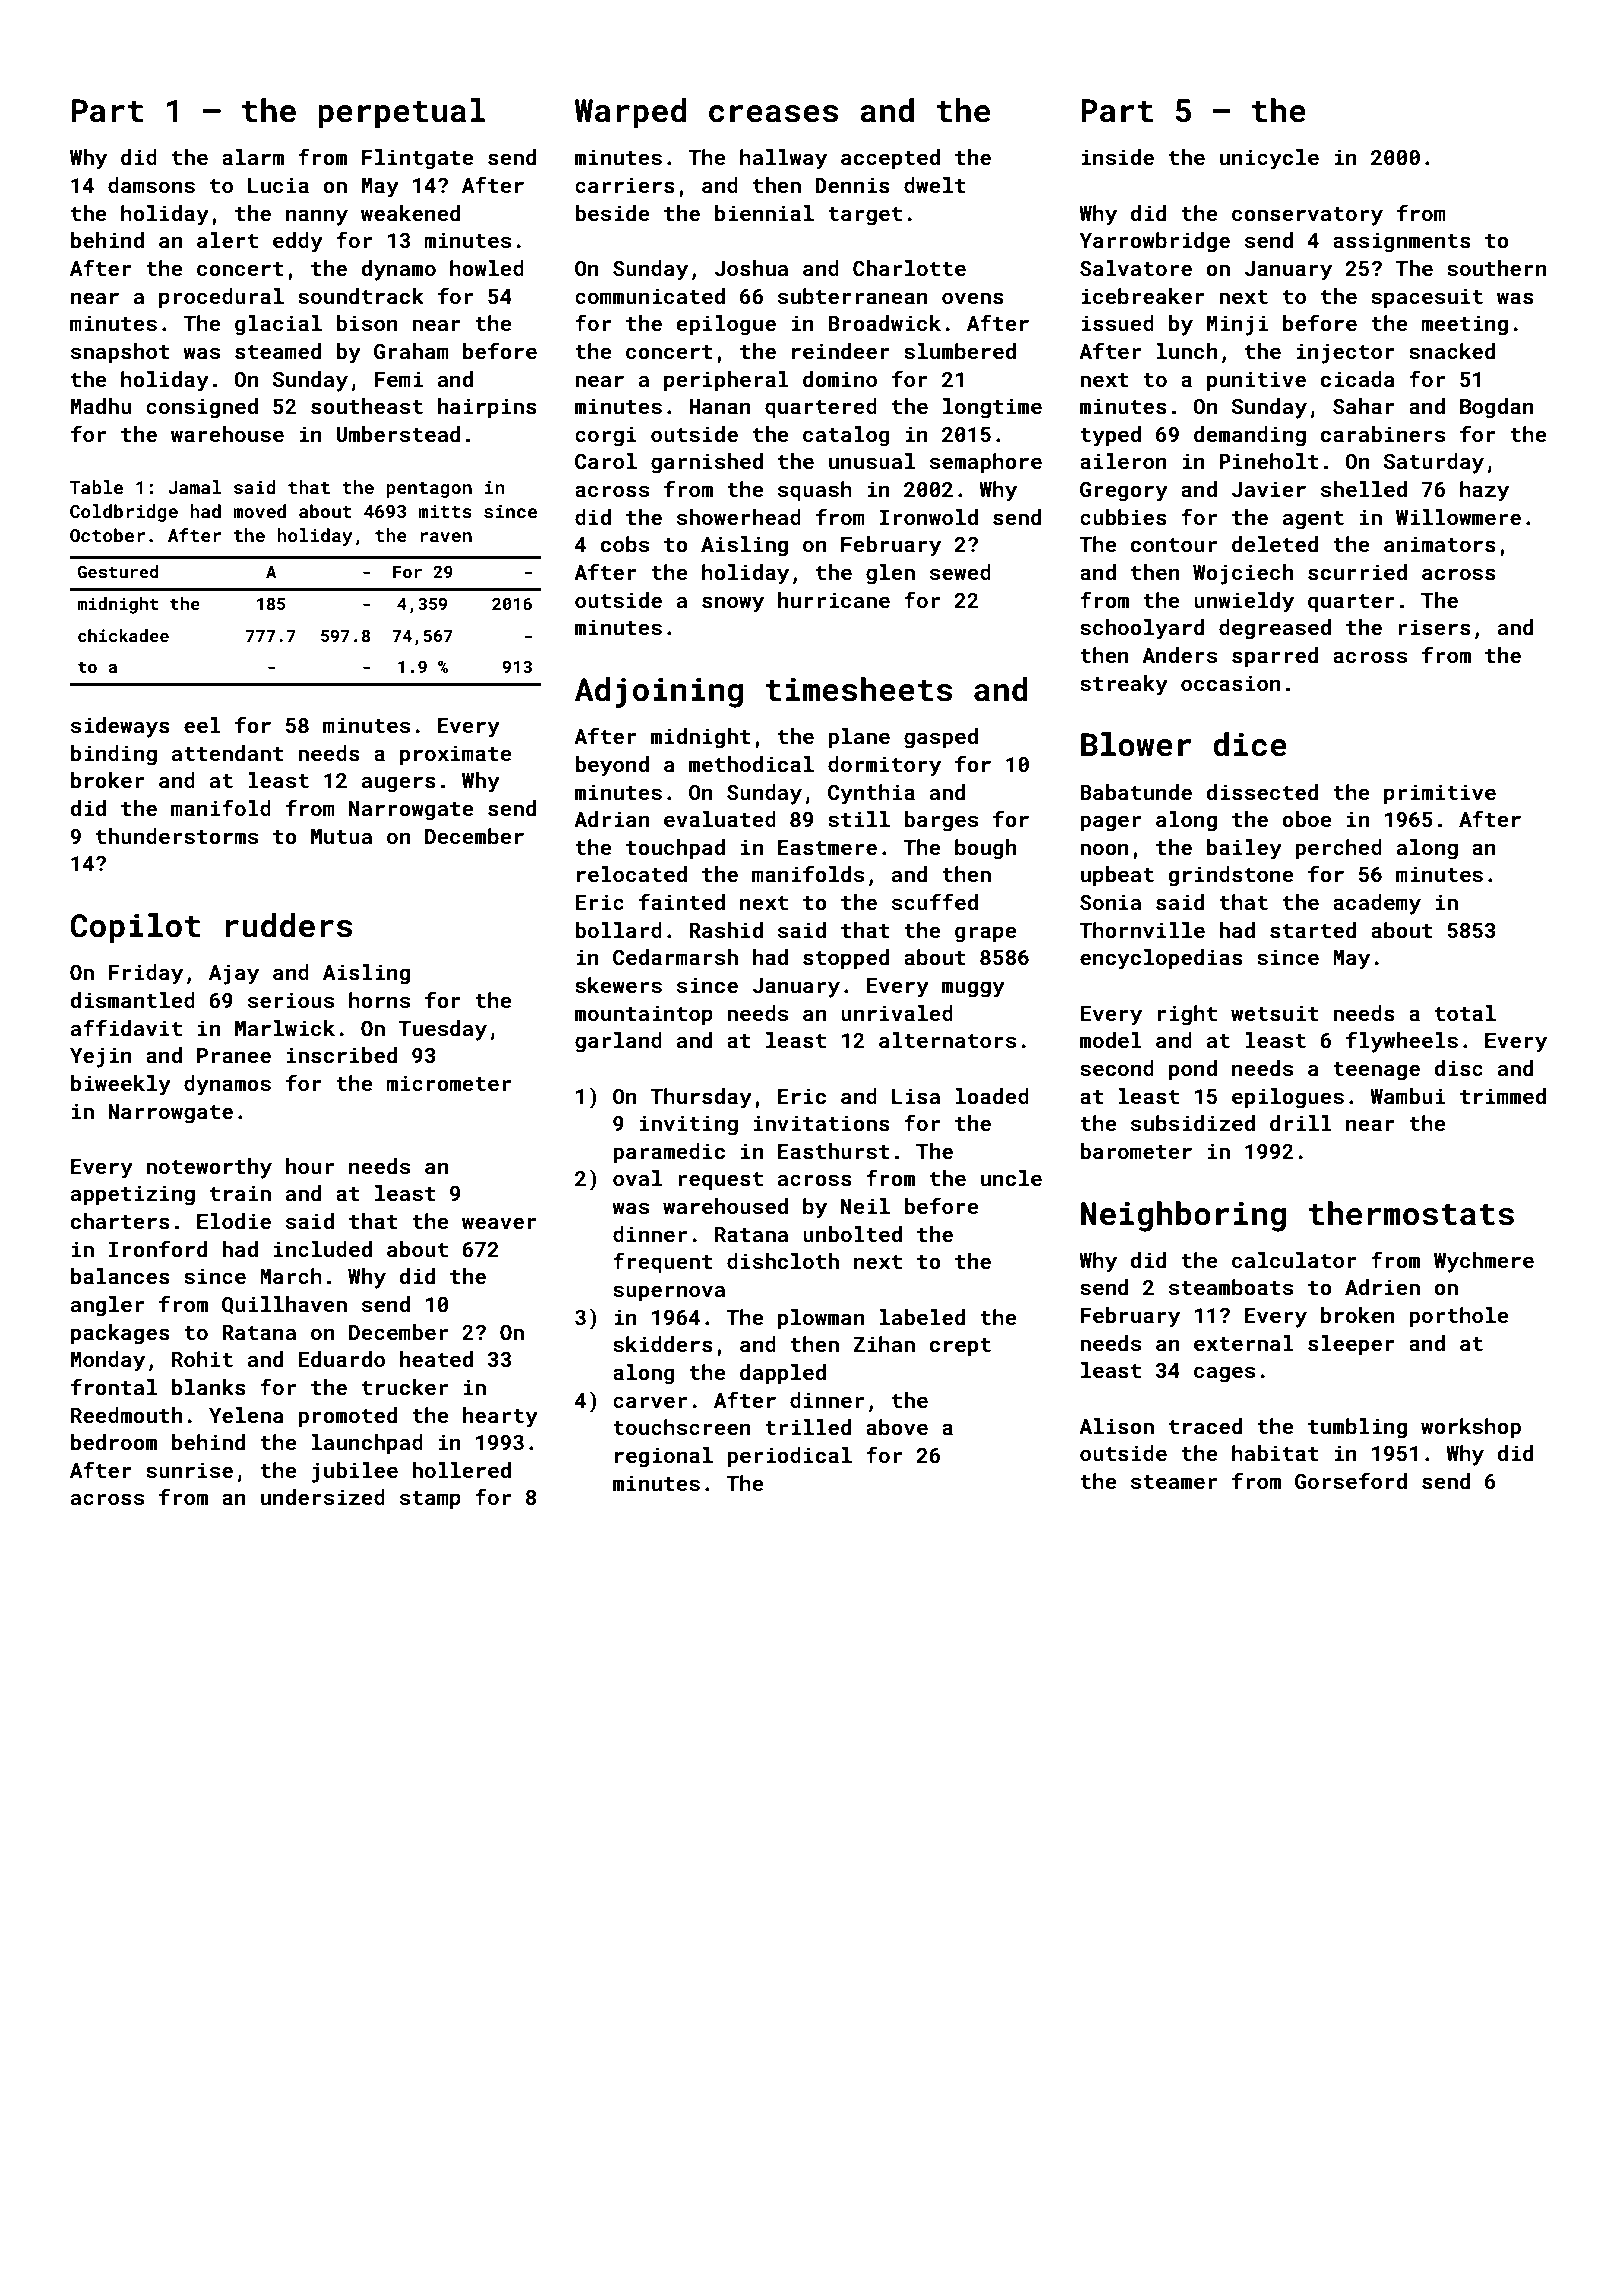 This screenshot has height=2292, width=1620. Describe the element at coordinates (947, 1040) in the screenshot. I see `alternators` at that location.
